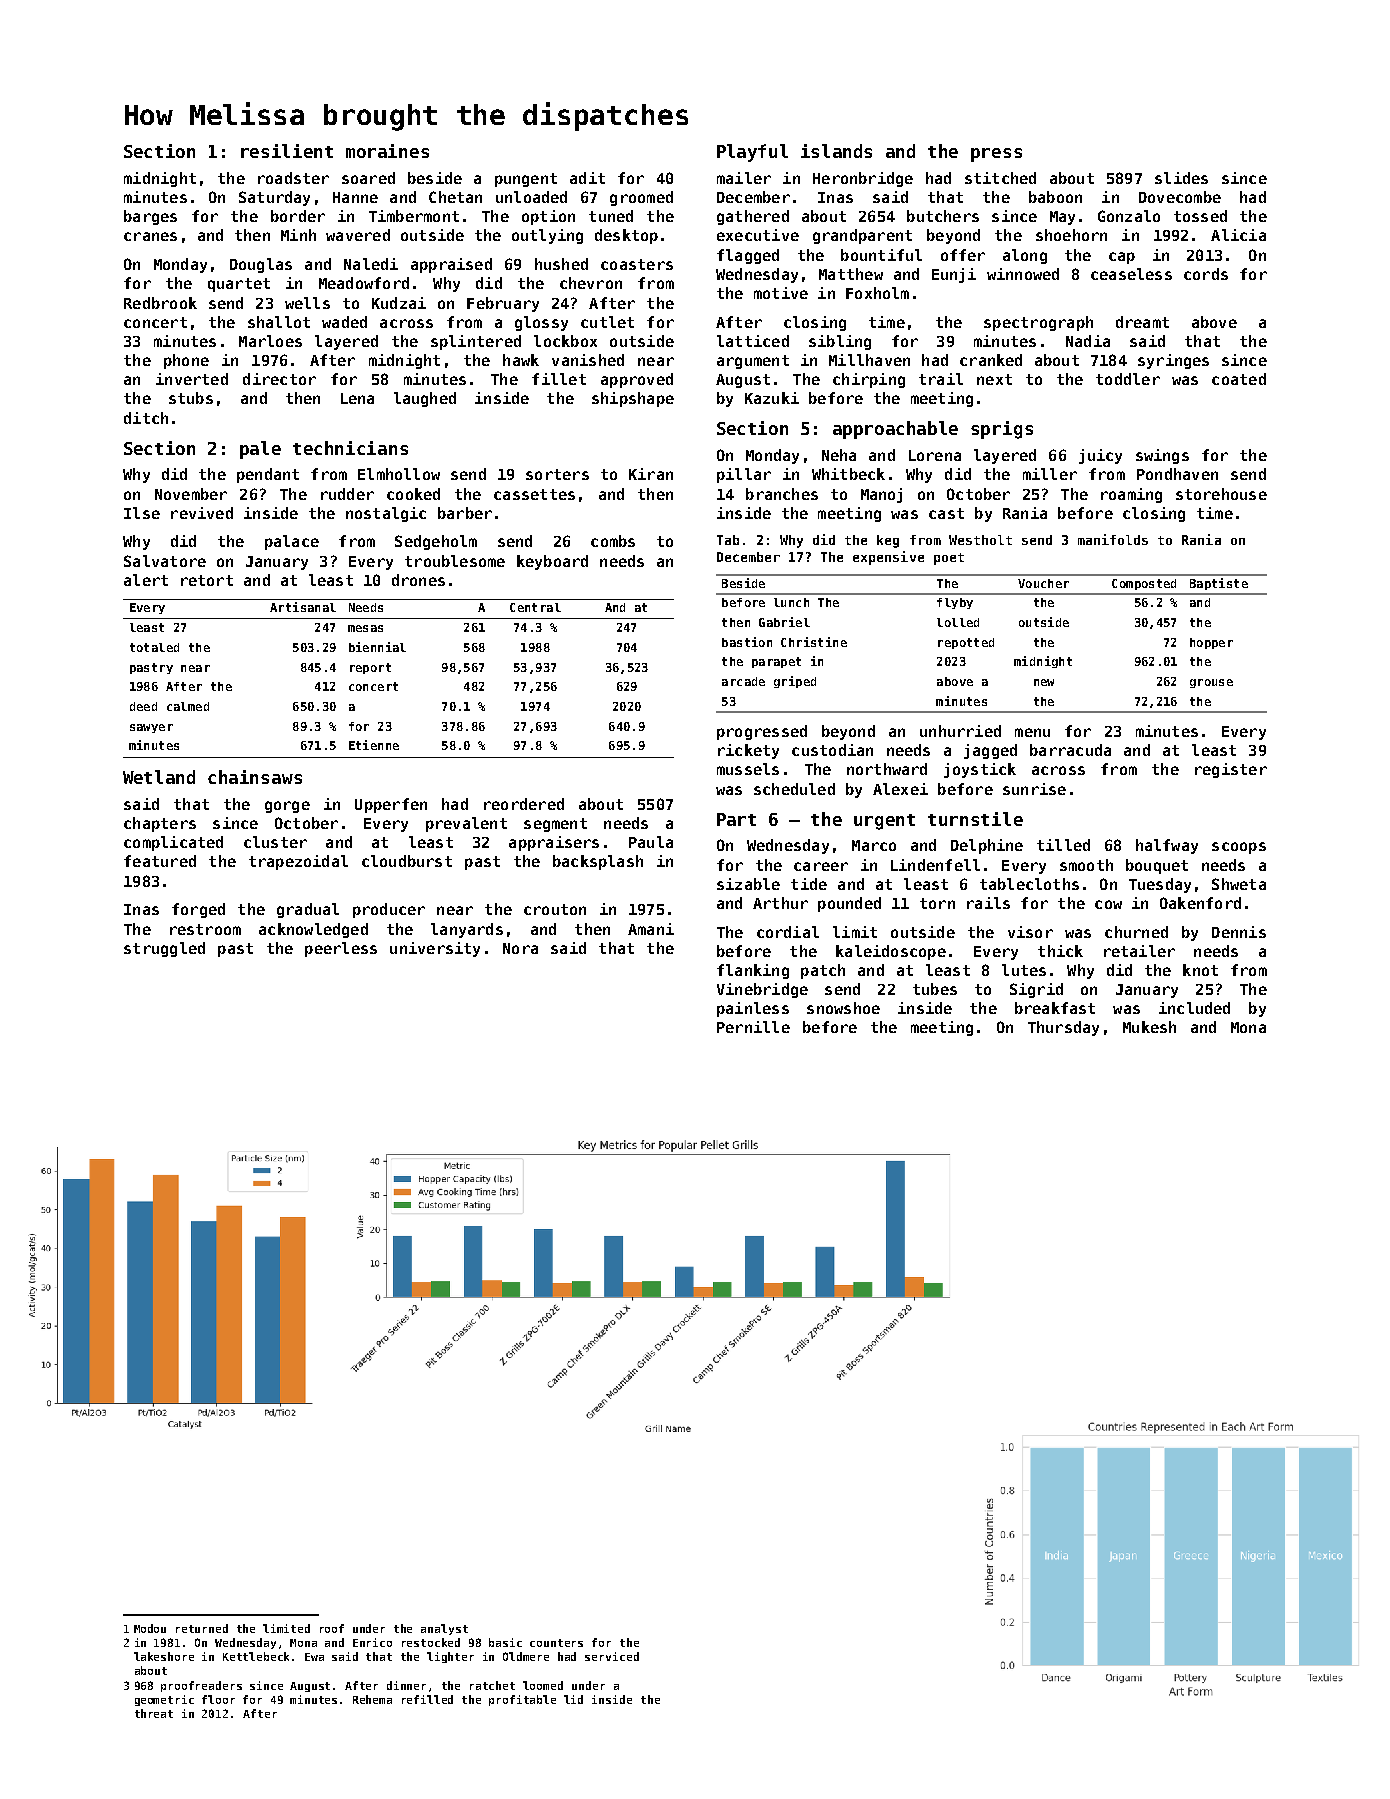  What do you see at coordinates (159, 777) in the screenshot?
I see `Wetland` at bounding box center [159, 777].
